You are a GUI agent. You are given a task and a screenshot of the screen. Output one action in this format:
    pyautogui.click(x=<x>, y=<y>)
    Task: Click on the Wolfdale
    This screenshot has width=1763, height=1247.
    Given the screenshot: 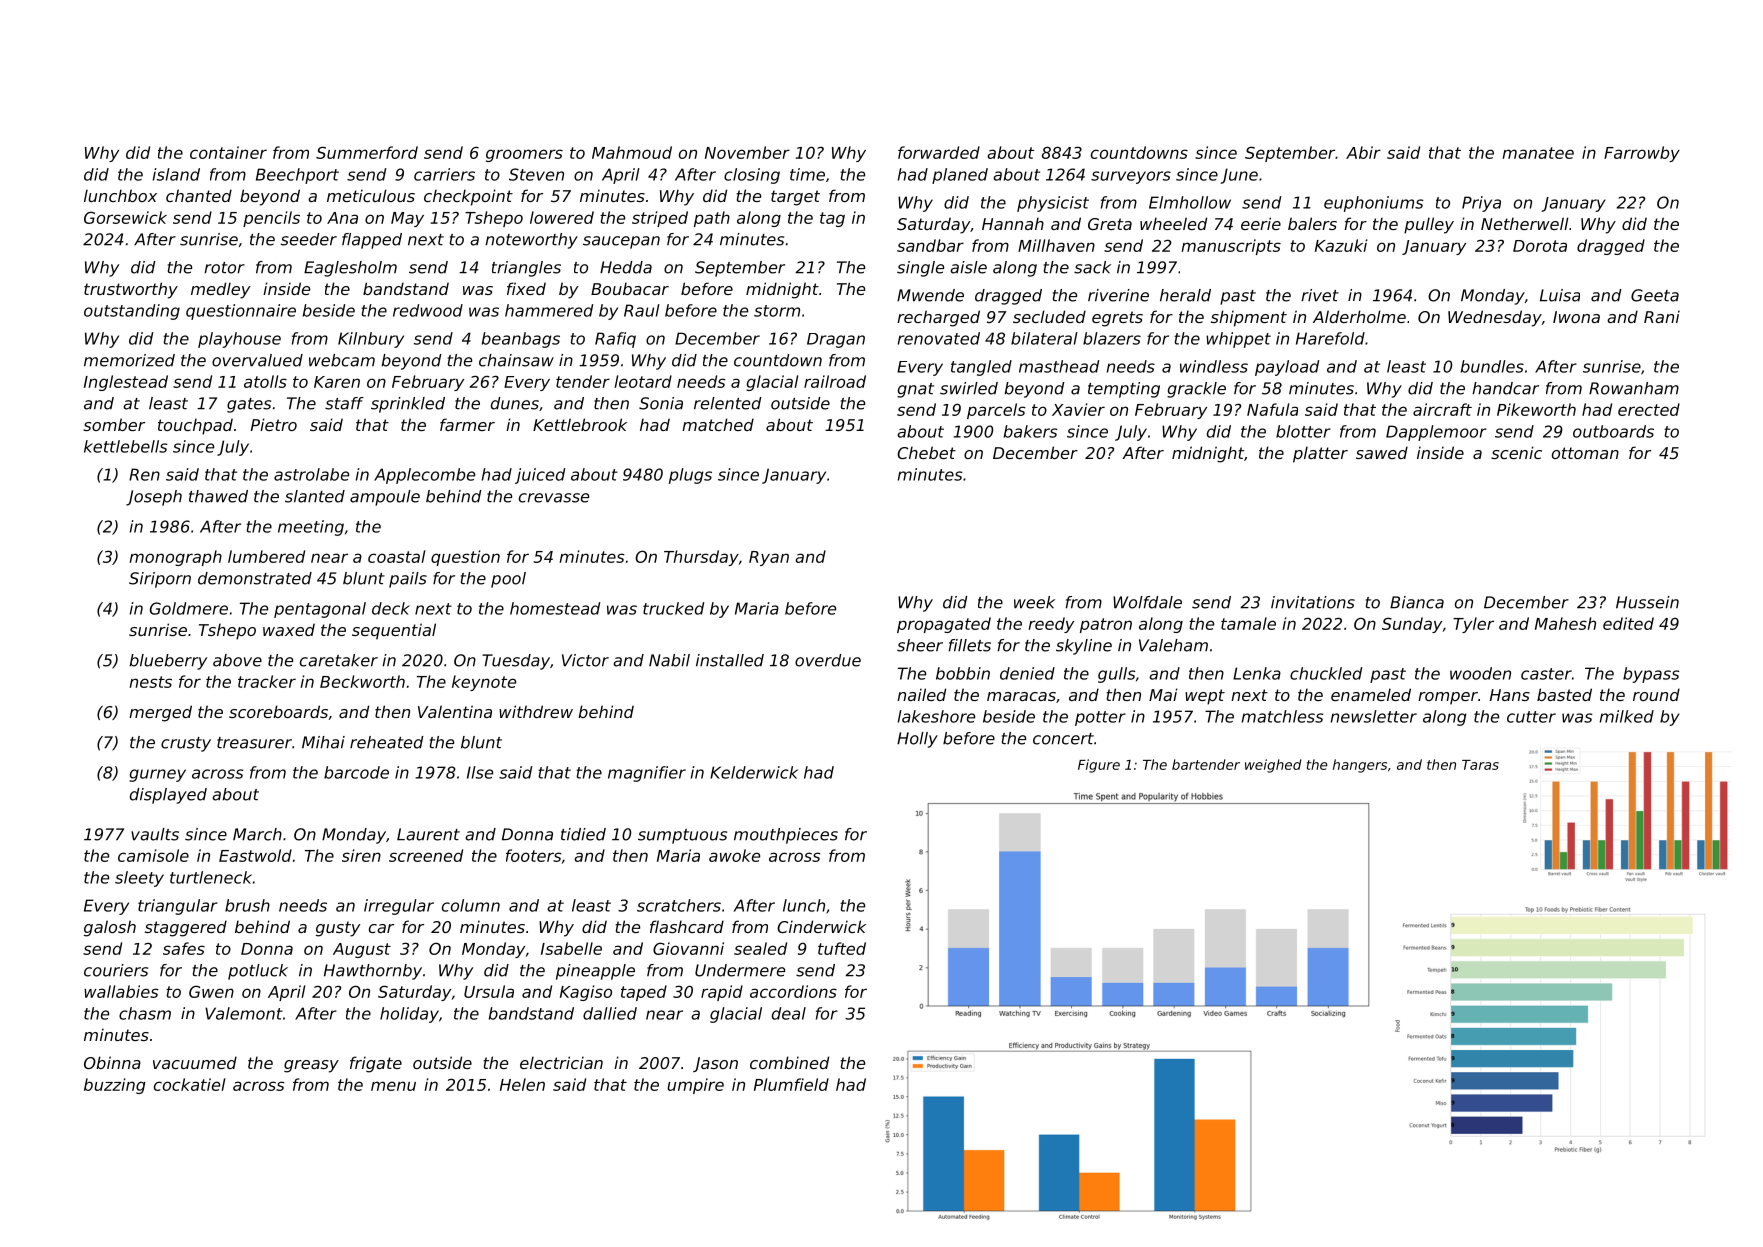 What is the action you would take?
    pyautogui.click(x=1147, y=602)
